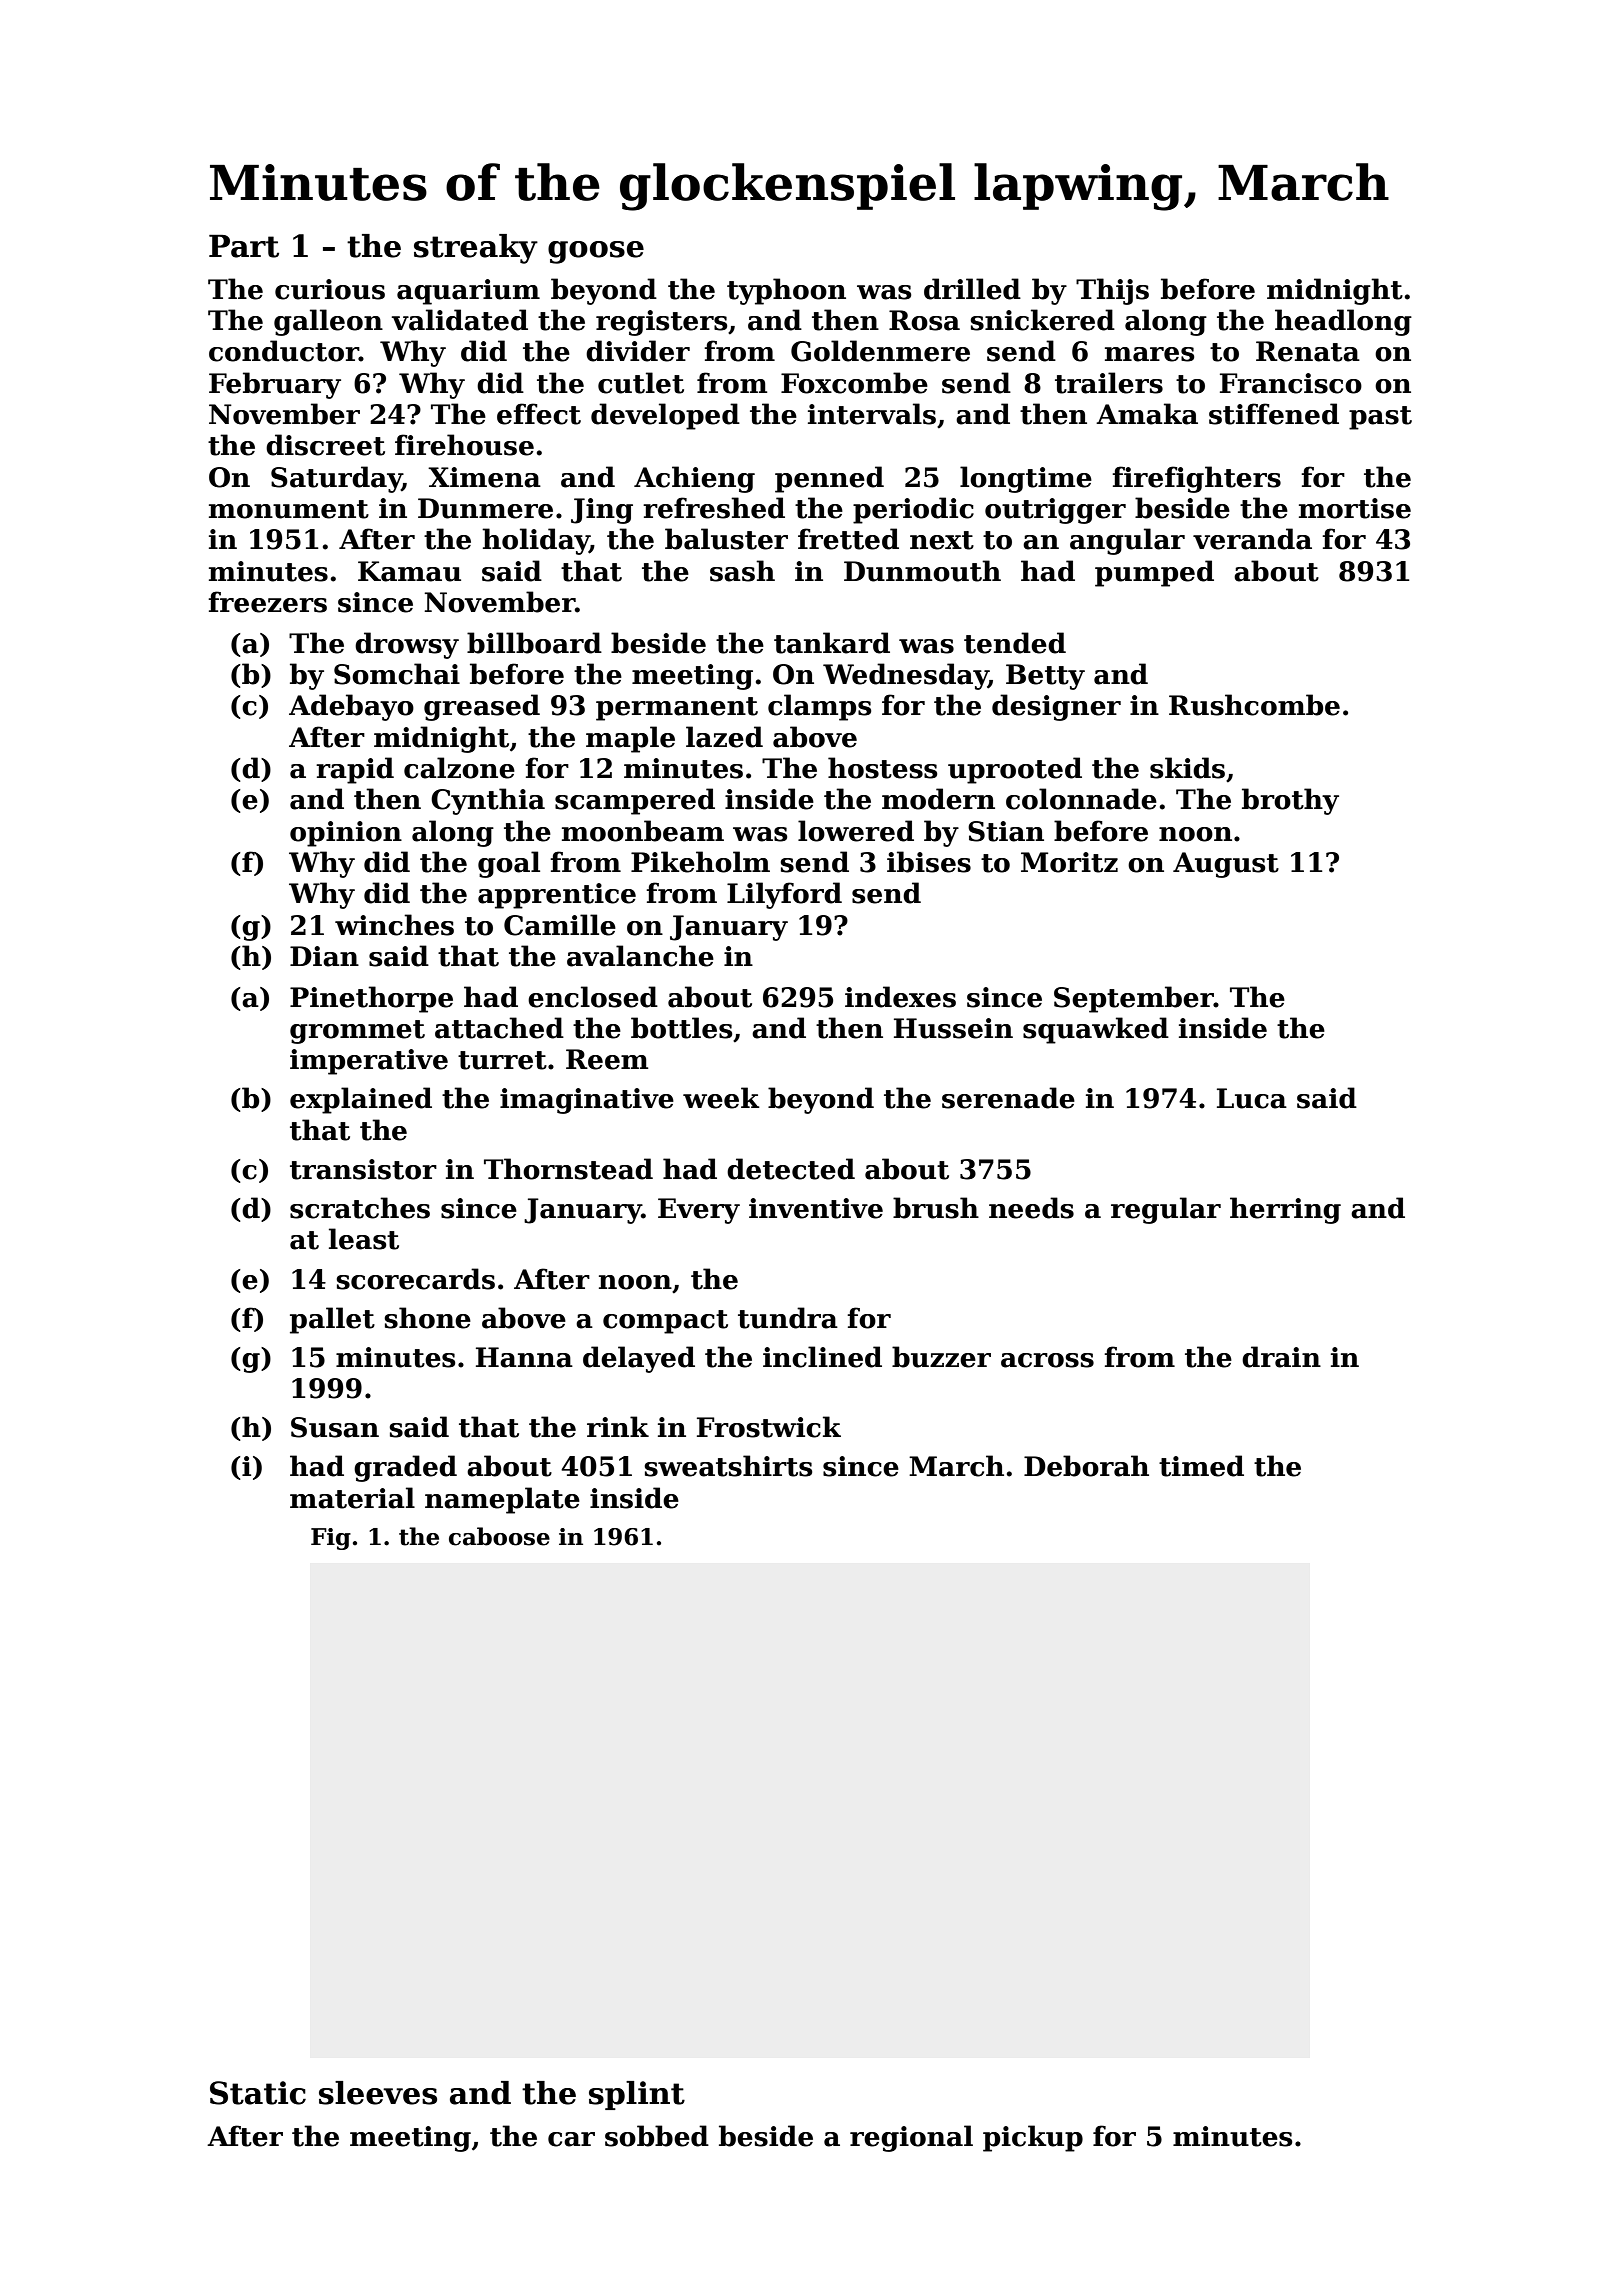 The height and width of the page is (2292, 1620). Describe the element at coordinates (637, 2095) in the page. I see `splint` at that location.
